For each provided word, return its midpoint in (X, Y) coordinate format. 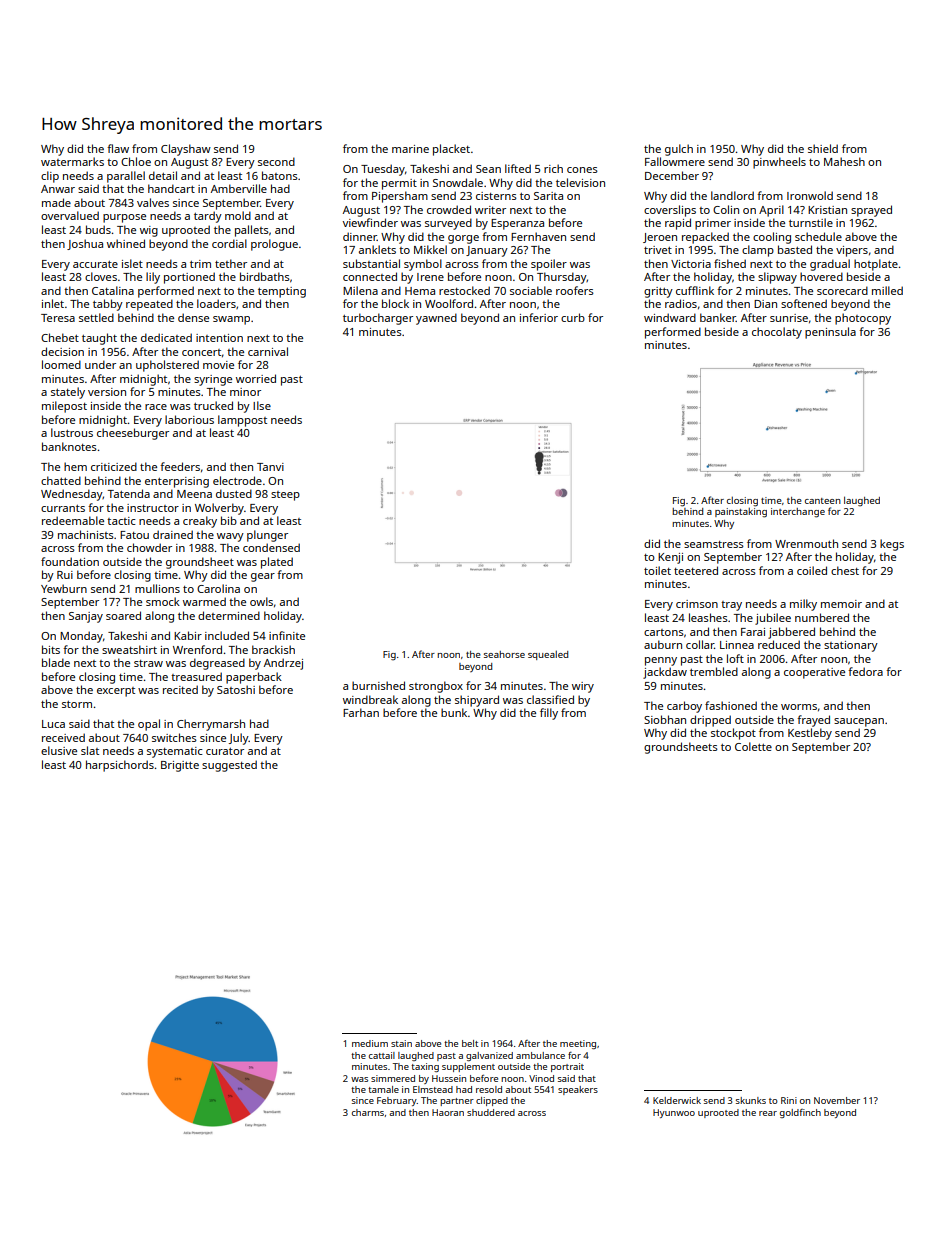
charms (368, 1112)
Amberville (239, 188)
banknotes (69, 446)
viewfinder (370, 222)
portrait (567, 1067)
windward (670, 317)
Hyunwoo (674, 1113)
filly (549, 714)
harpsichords (120, 766)
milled (887, 290)
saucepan (859, 722)
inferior (539, 317)
